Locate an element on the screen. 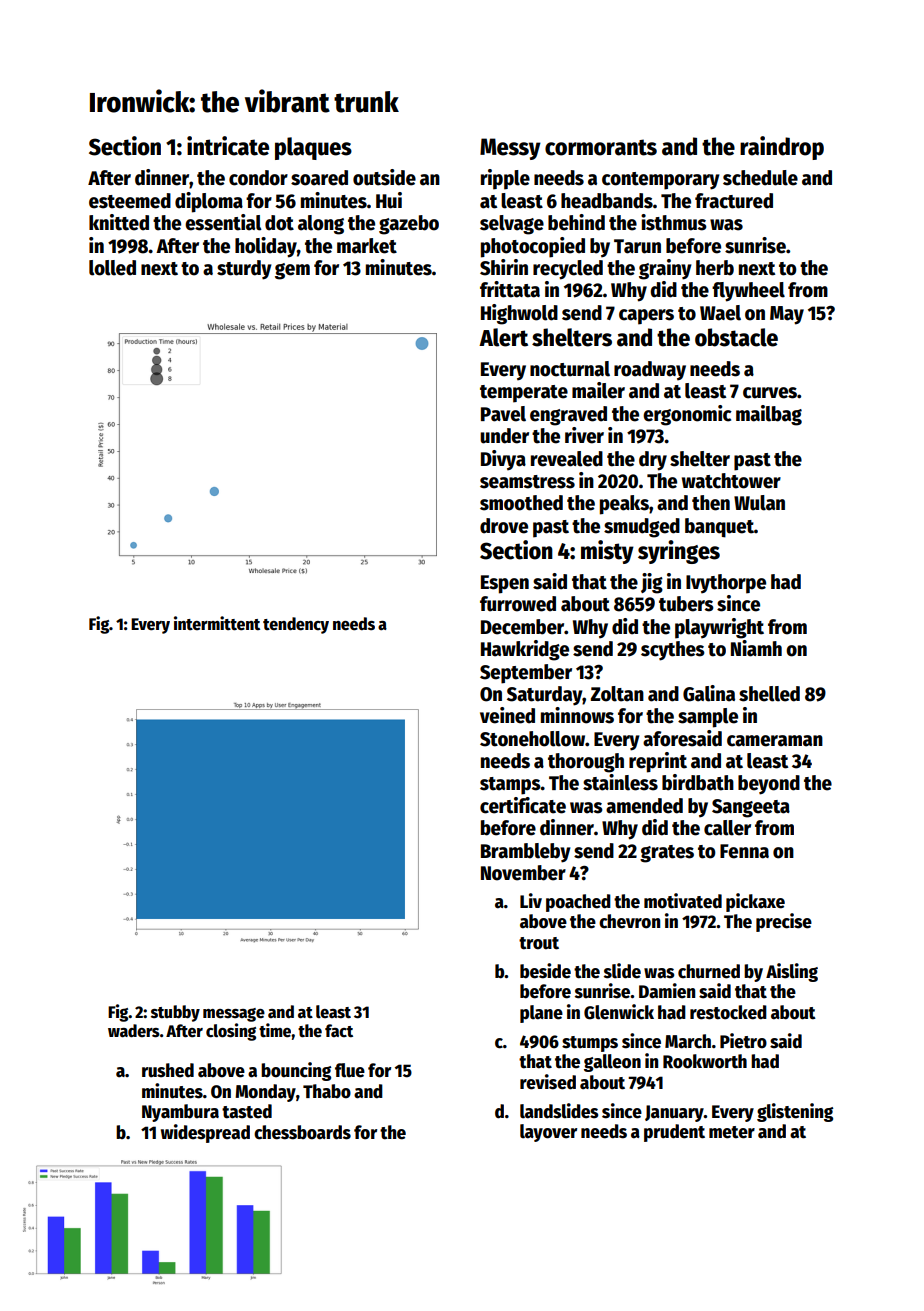 The height and width of the screenshot is (1311, 924). intermittent is located at coordinates (217, 623).
